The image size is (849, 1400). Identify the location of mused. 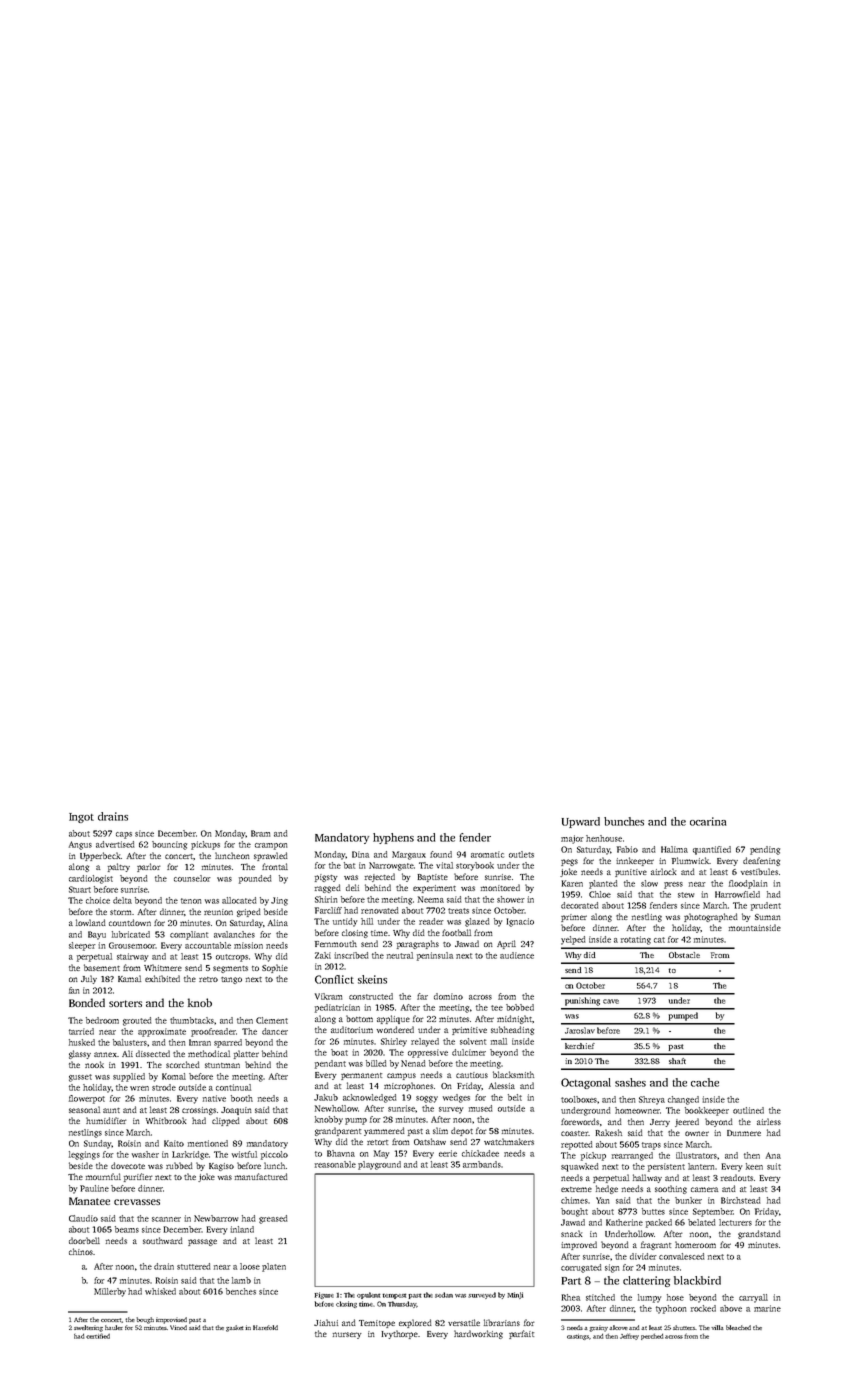
(481, 1108).
